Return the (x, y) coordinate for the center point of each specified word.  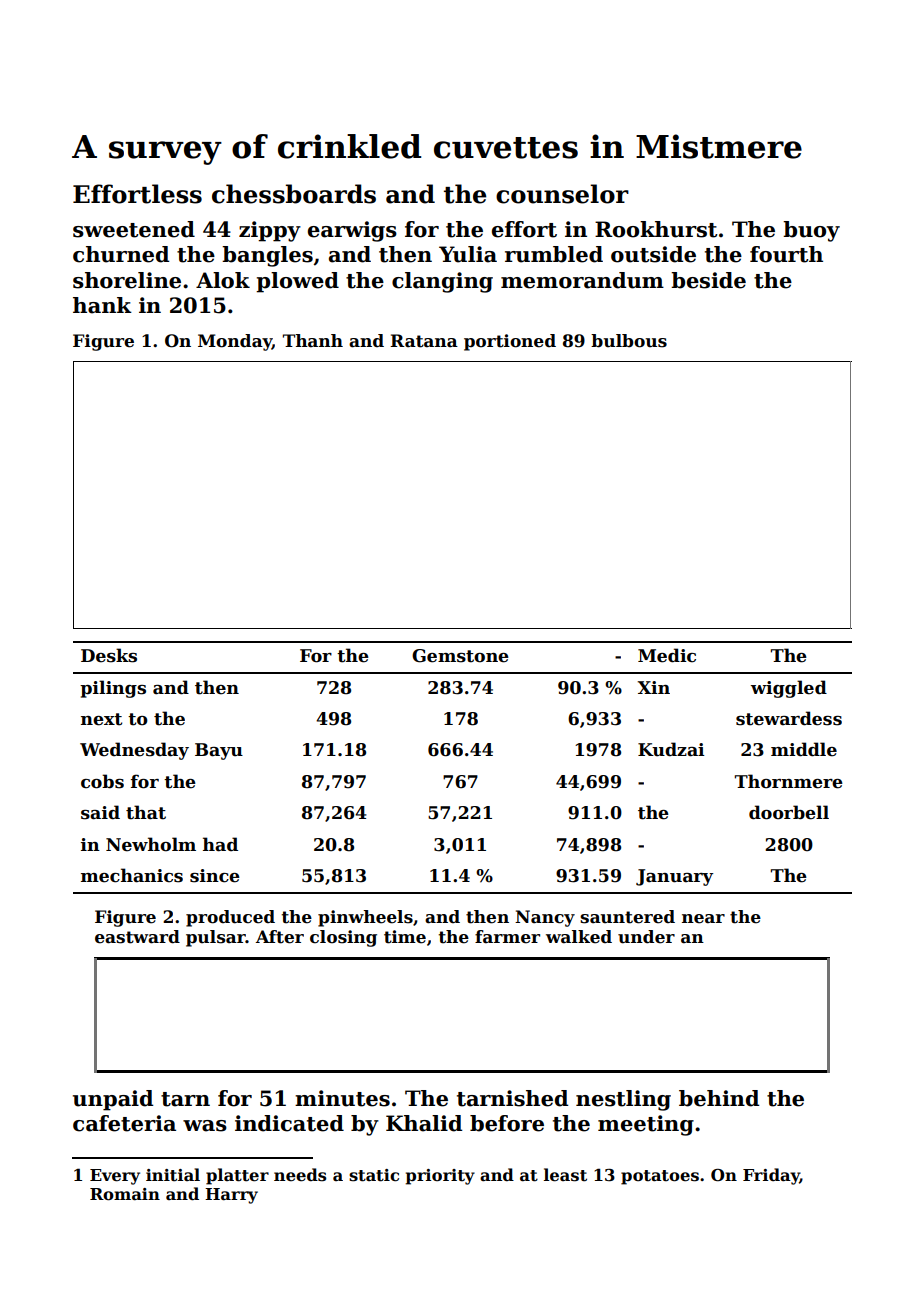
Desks (109, 655)
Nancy (545, 918)
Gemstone (460, 656)
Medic (667, 655)
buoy (811, 231)
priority (440, 1177)
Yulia (468, 254)
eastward (137, 937)
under (646, 937)
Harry (231, 1196)
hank (102, 305)
